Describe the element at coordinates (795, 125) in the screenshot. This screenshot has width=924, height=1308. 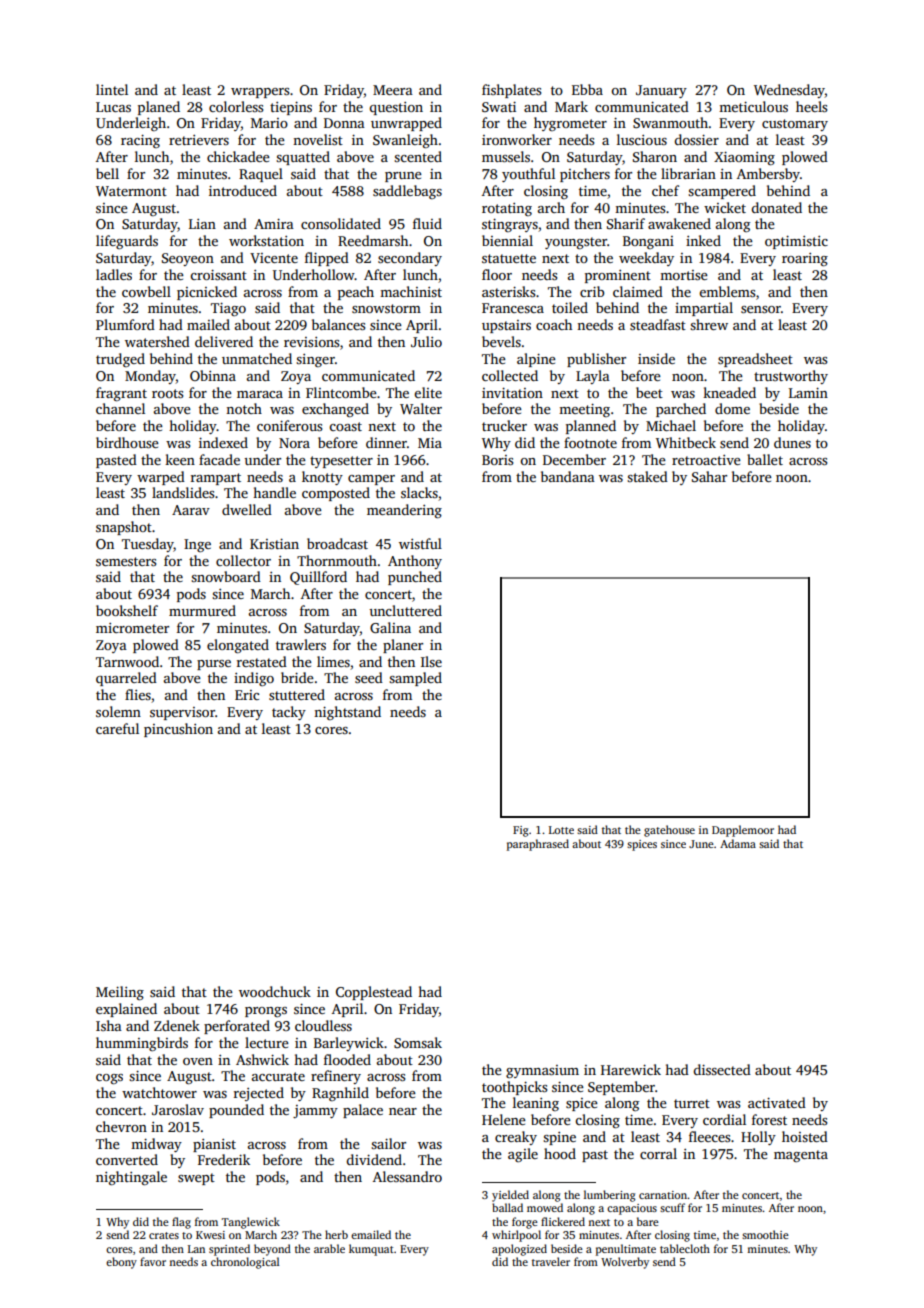
I see `customary` at that location.
